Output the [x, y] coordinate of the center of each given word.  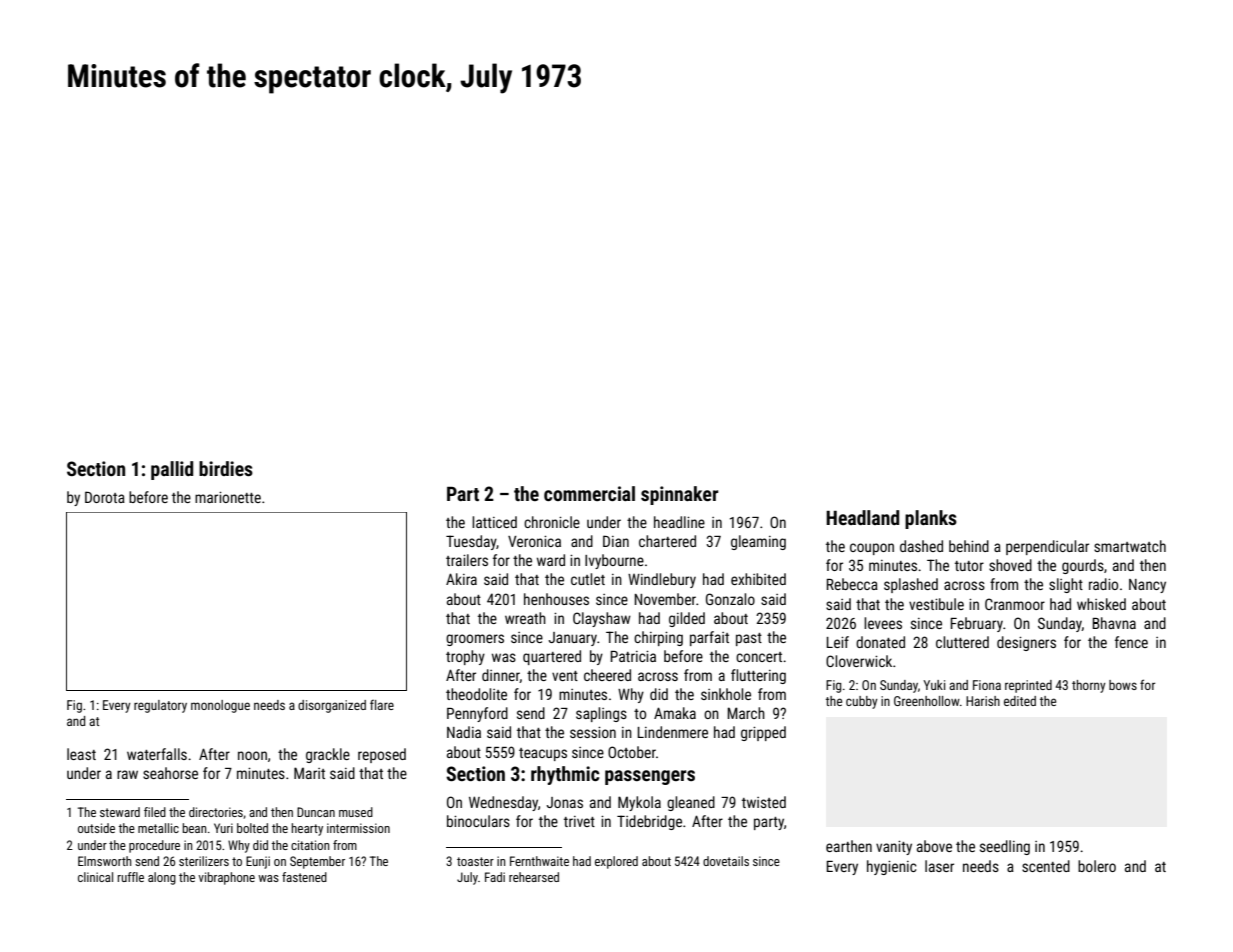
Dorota [105, 497]
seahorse [170, 773]
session [593, 732]
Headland [862, 517]
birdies [226, 468]
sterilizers [204, 861]
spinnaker [680, 495]
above [934, 846]
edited [1020, 701]
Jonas [564, 802]
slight [1066, 585]
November [665, 599]
